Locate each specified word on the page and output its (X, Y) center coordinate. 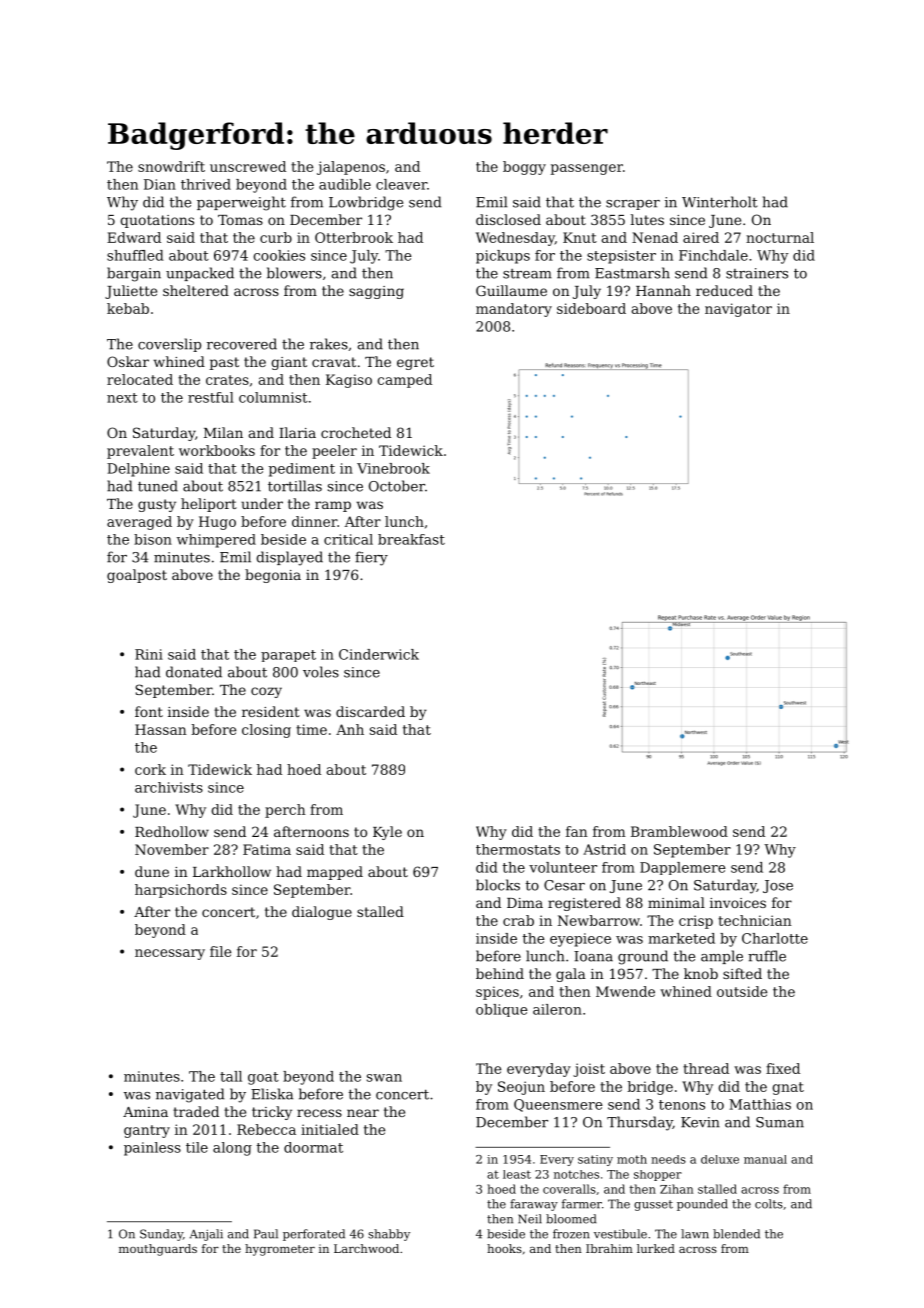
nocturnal (780, 237)
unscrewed (248, 166)
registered (584, 904)
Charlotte (775, 938)
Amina (145, 1112)
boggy (524, 168)
